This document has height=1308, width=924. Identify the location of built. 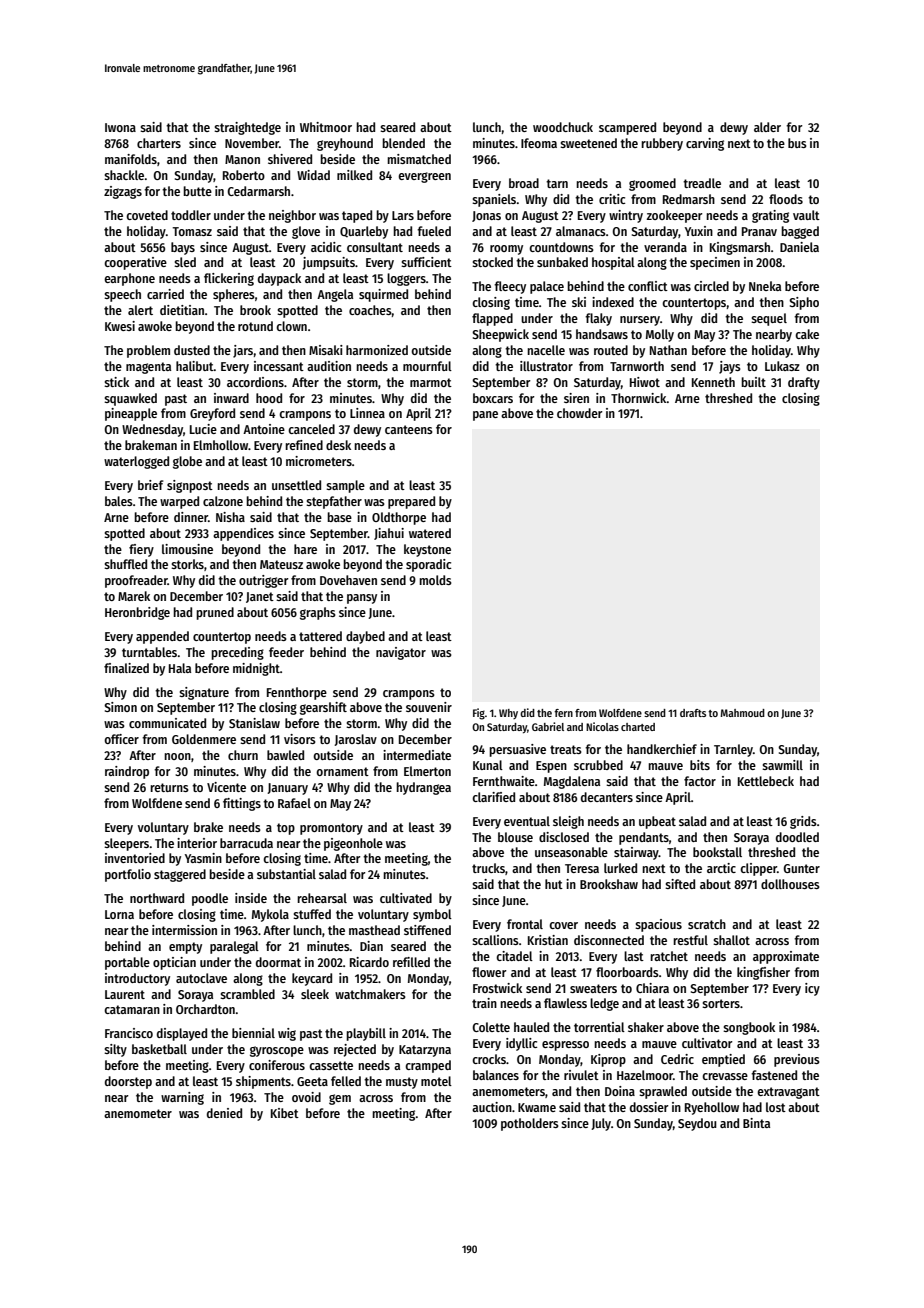
(753, 382).
